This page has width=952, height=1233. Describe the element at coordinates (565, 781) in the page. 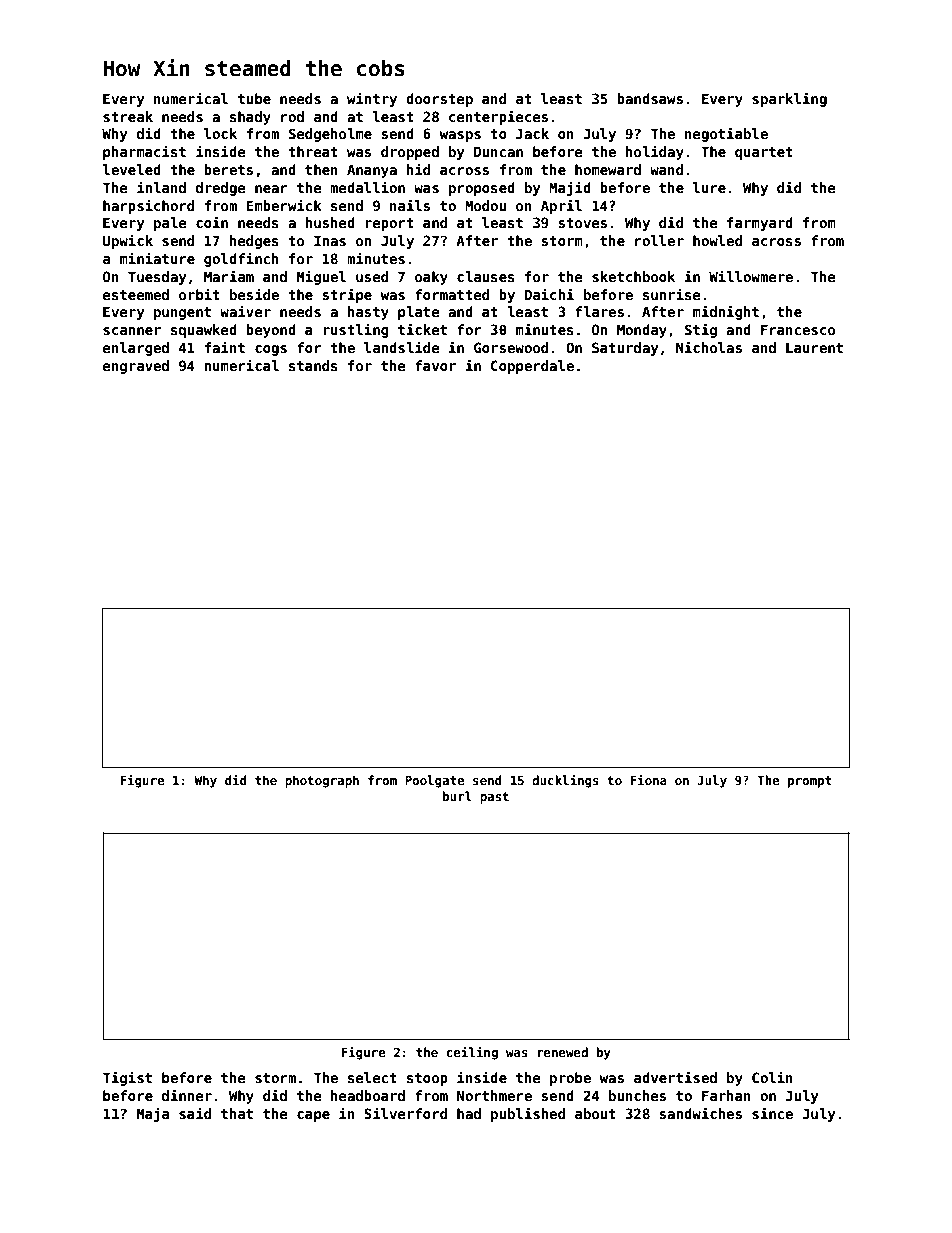

I see `ducklings` at that location.
